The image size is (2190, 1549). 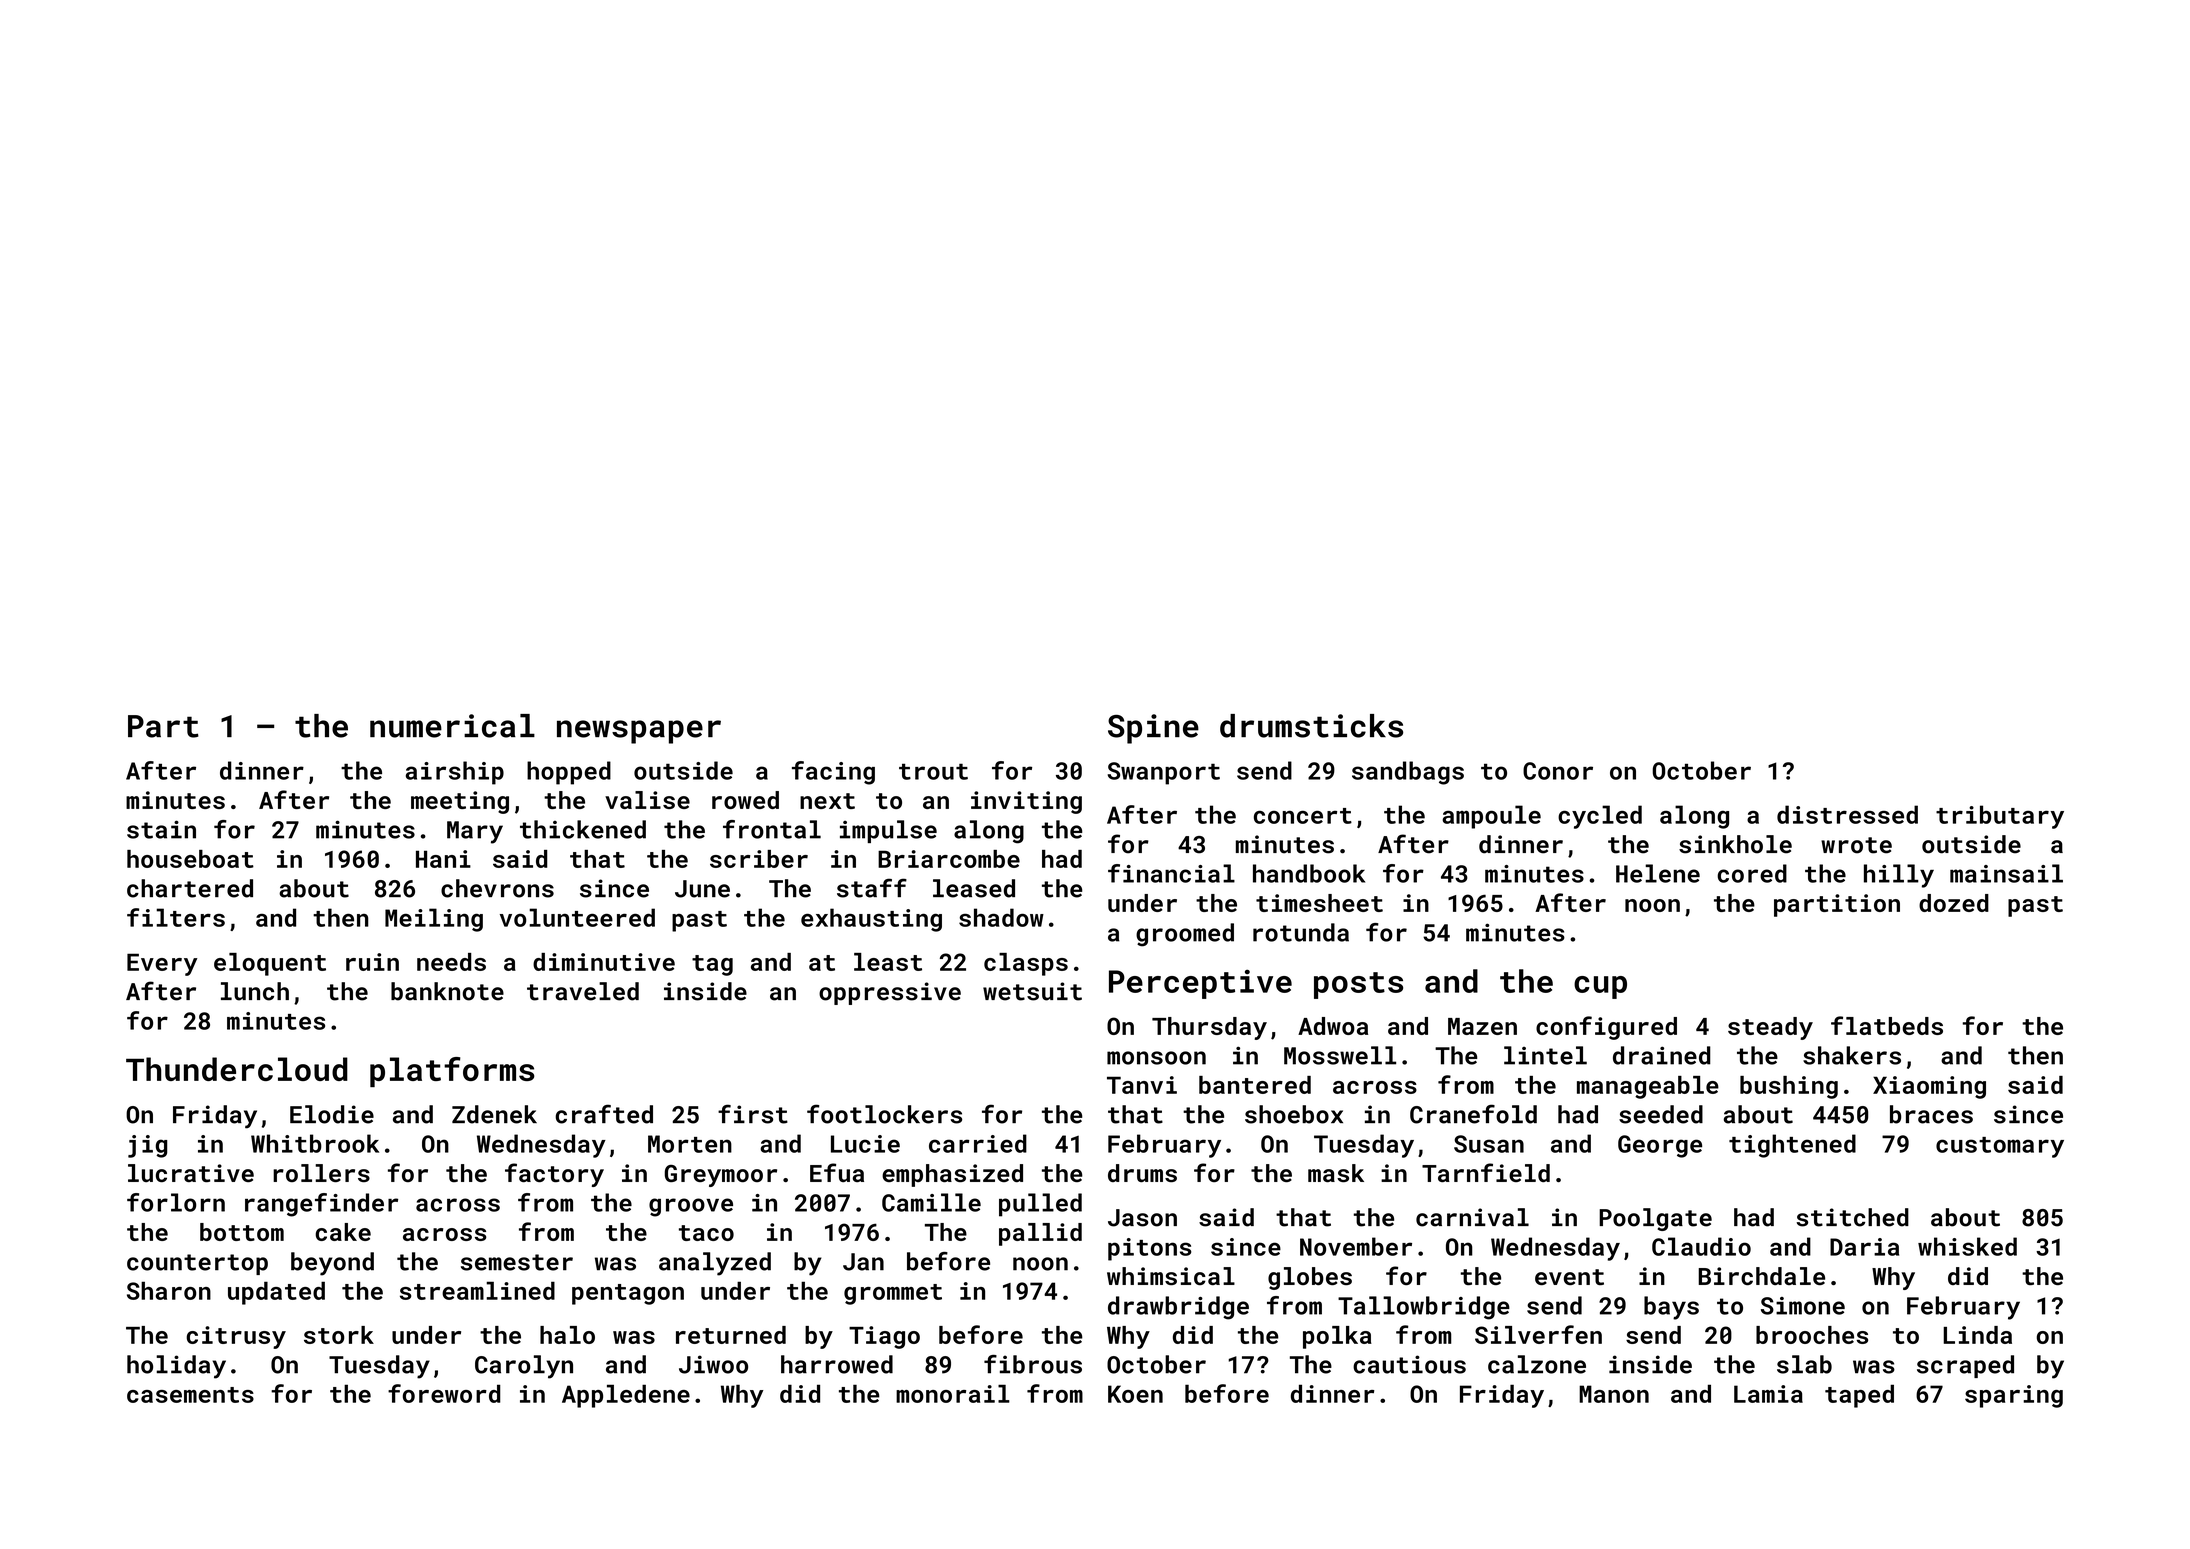 I want to click on footlockers, so click(x=884, y=1114).
